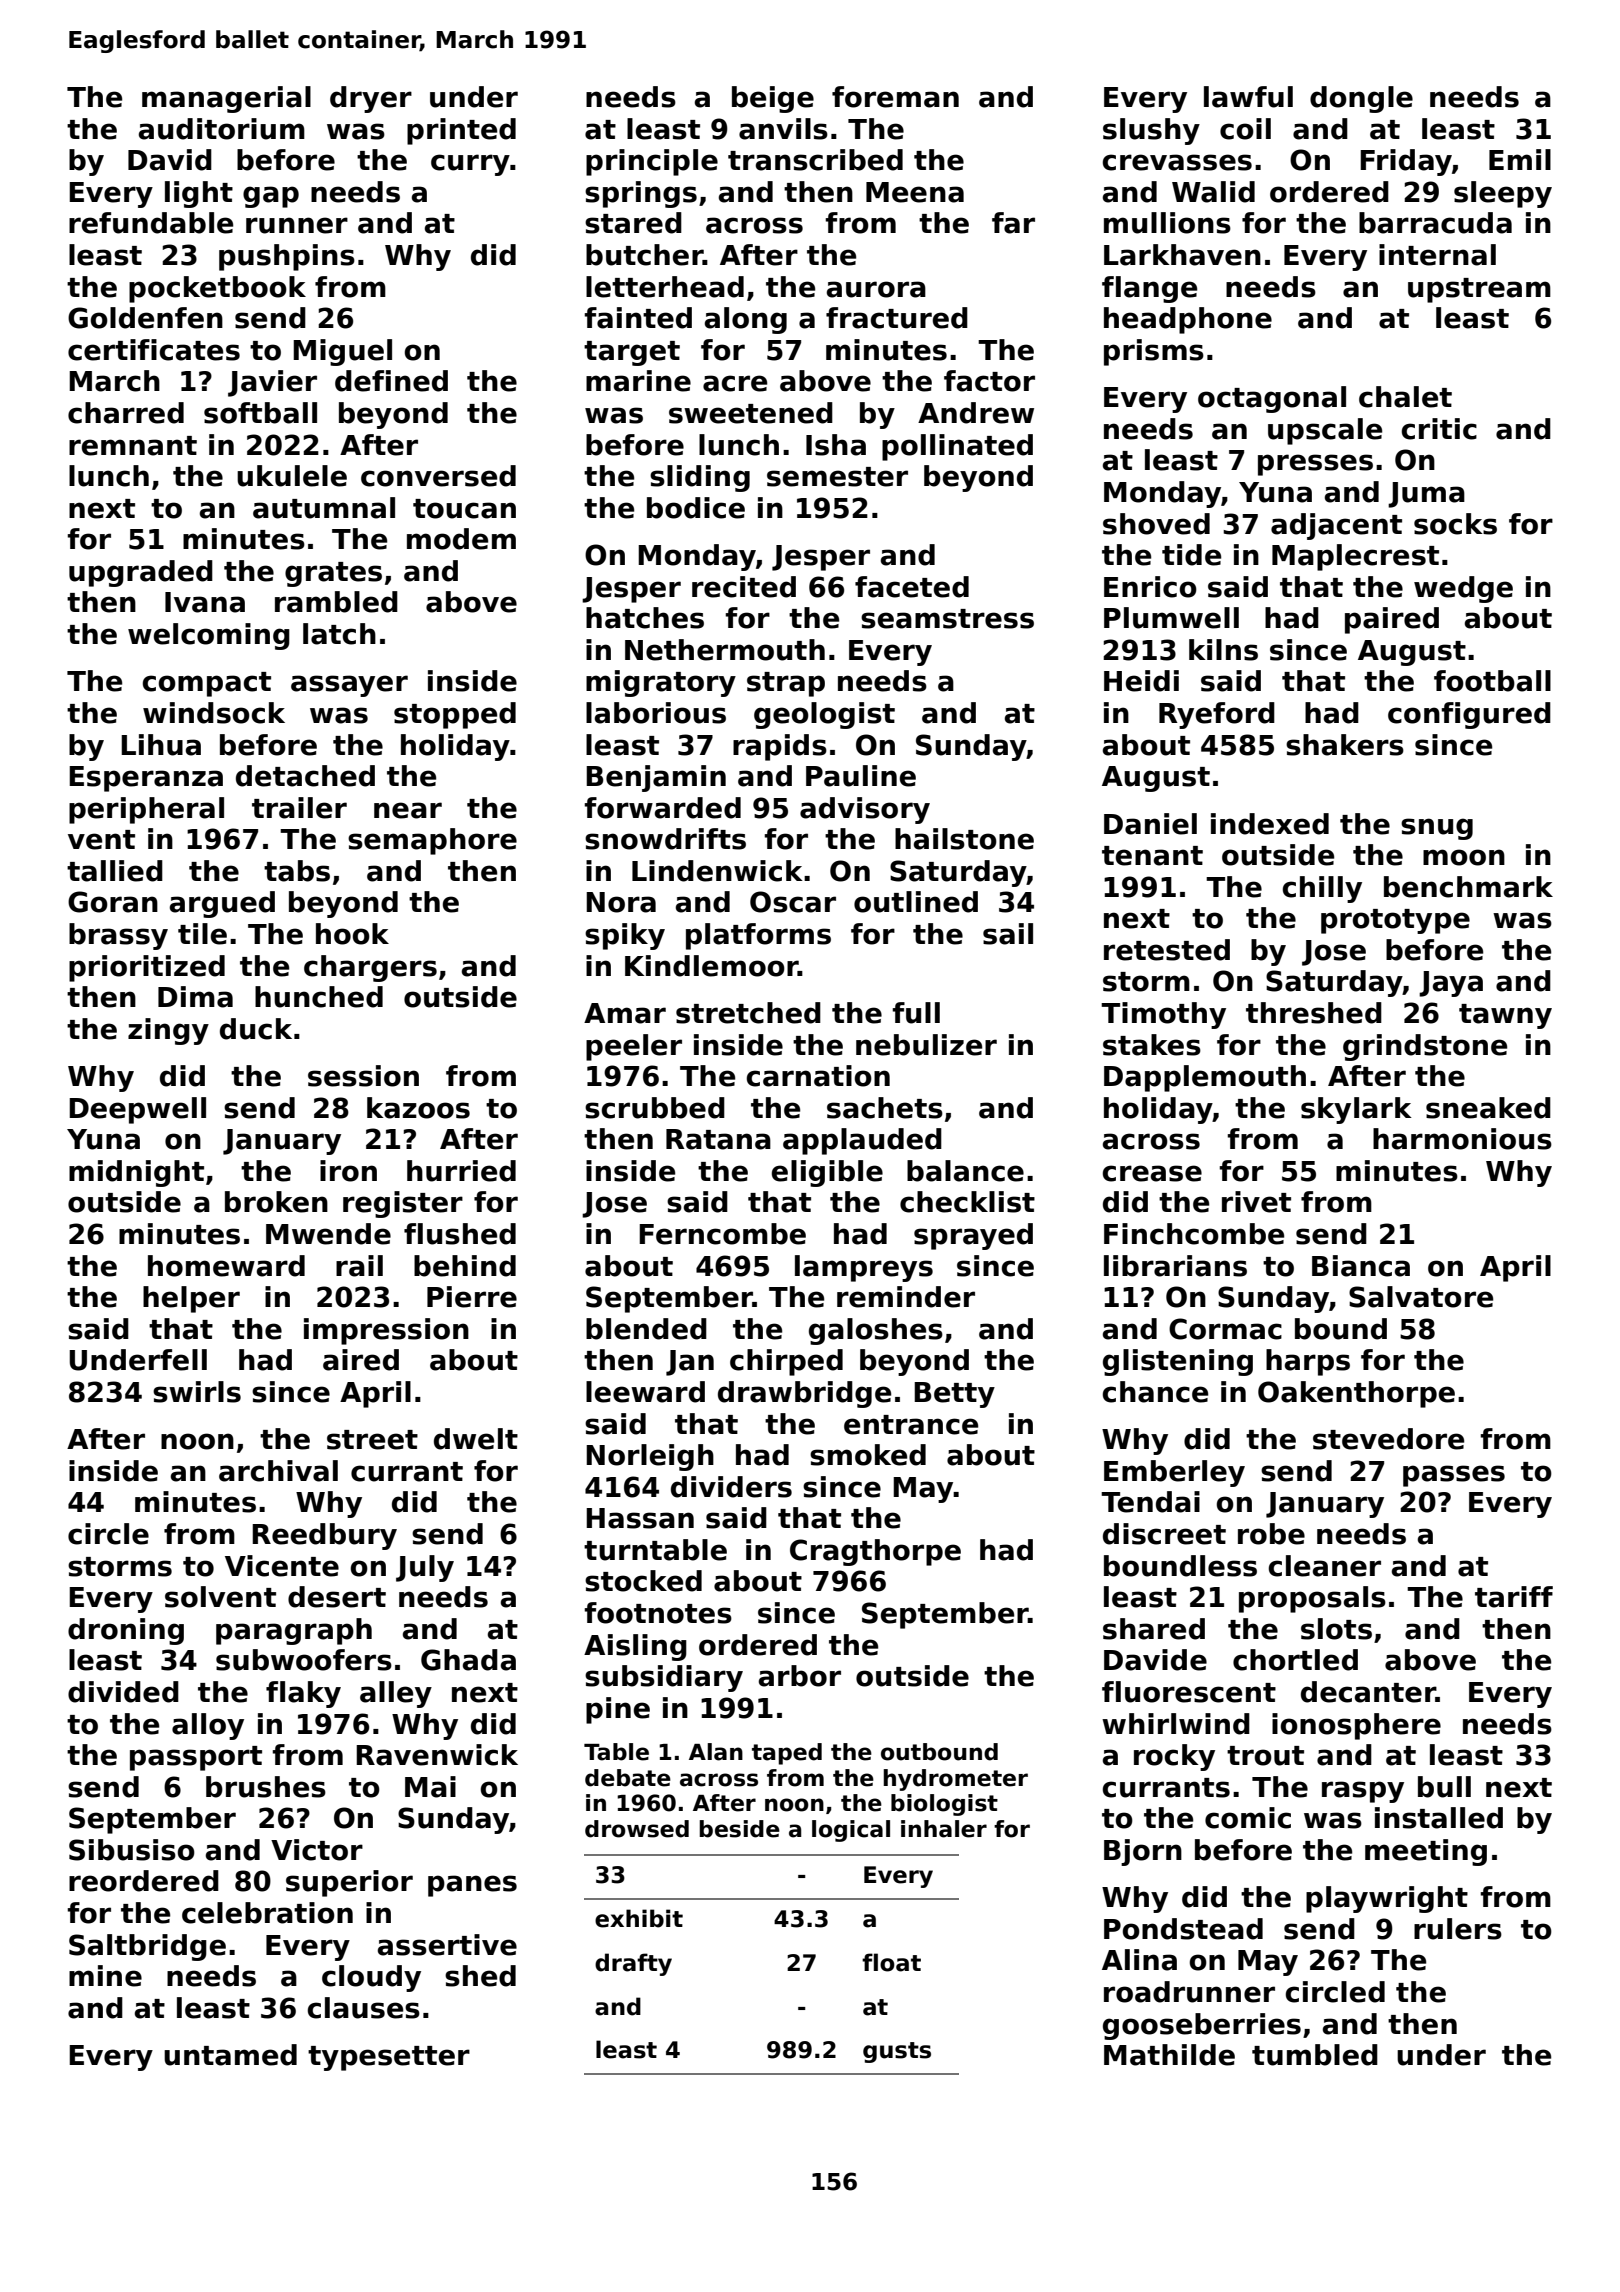 The height and width of the screenshot is (2292, 1620). I want to click on smoked, so click(868, 1455).
